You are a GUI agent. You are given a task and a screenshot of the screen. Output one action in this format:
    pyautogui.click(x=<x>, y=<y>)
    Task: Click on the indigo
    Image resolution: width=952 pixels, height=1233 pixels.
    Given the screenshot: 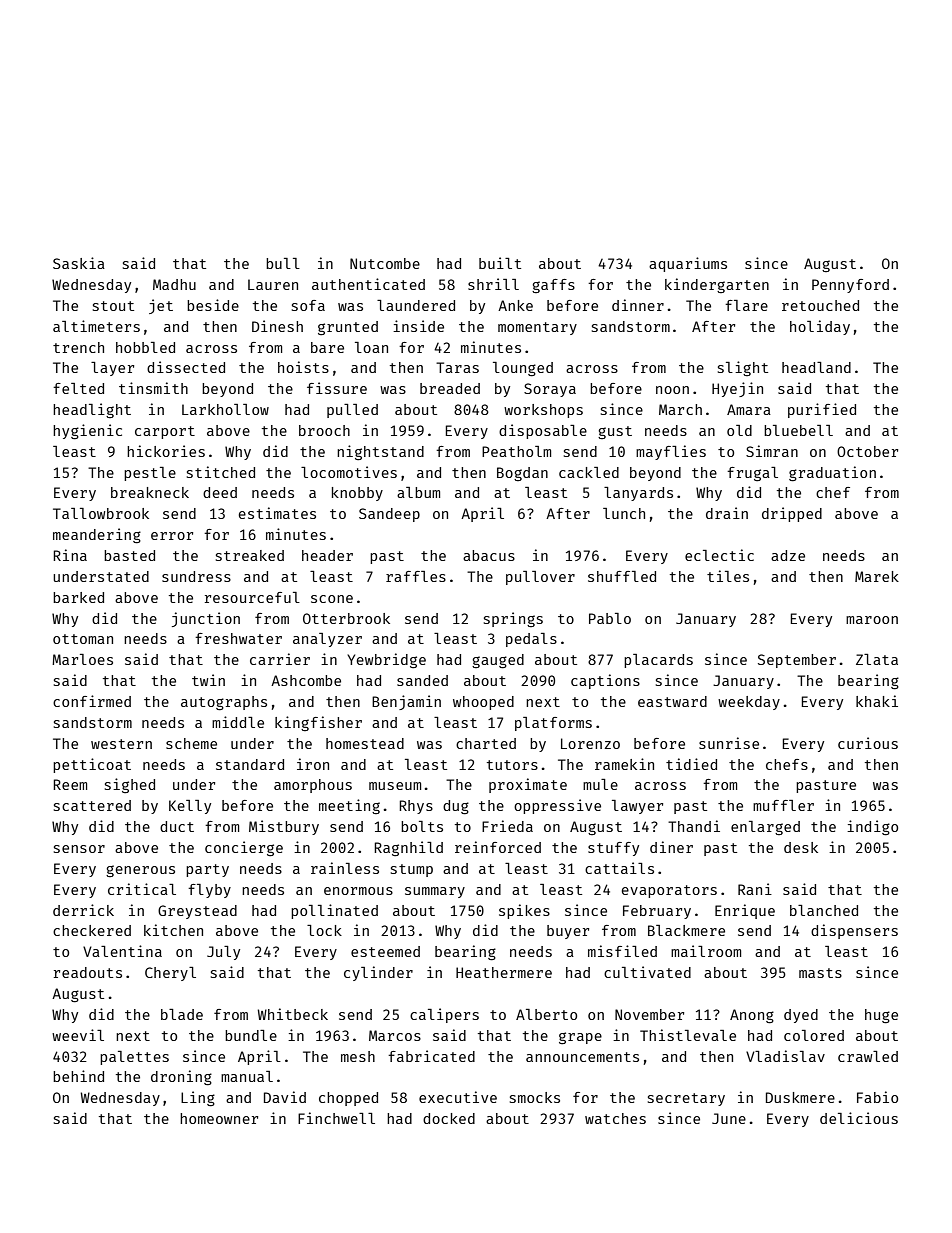 What is the action you would take?
    pyautogui.click(x=872, y=827)
